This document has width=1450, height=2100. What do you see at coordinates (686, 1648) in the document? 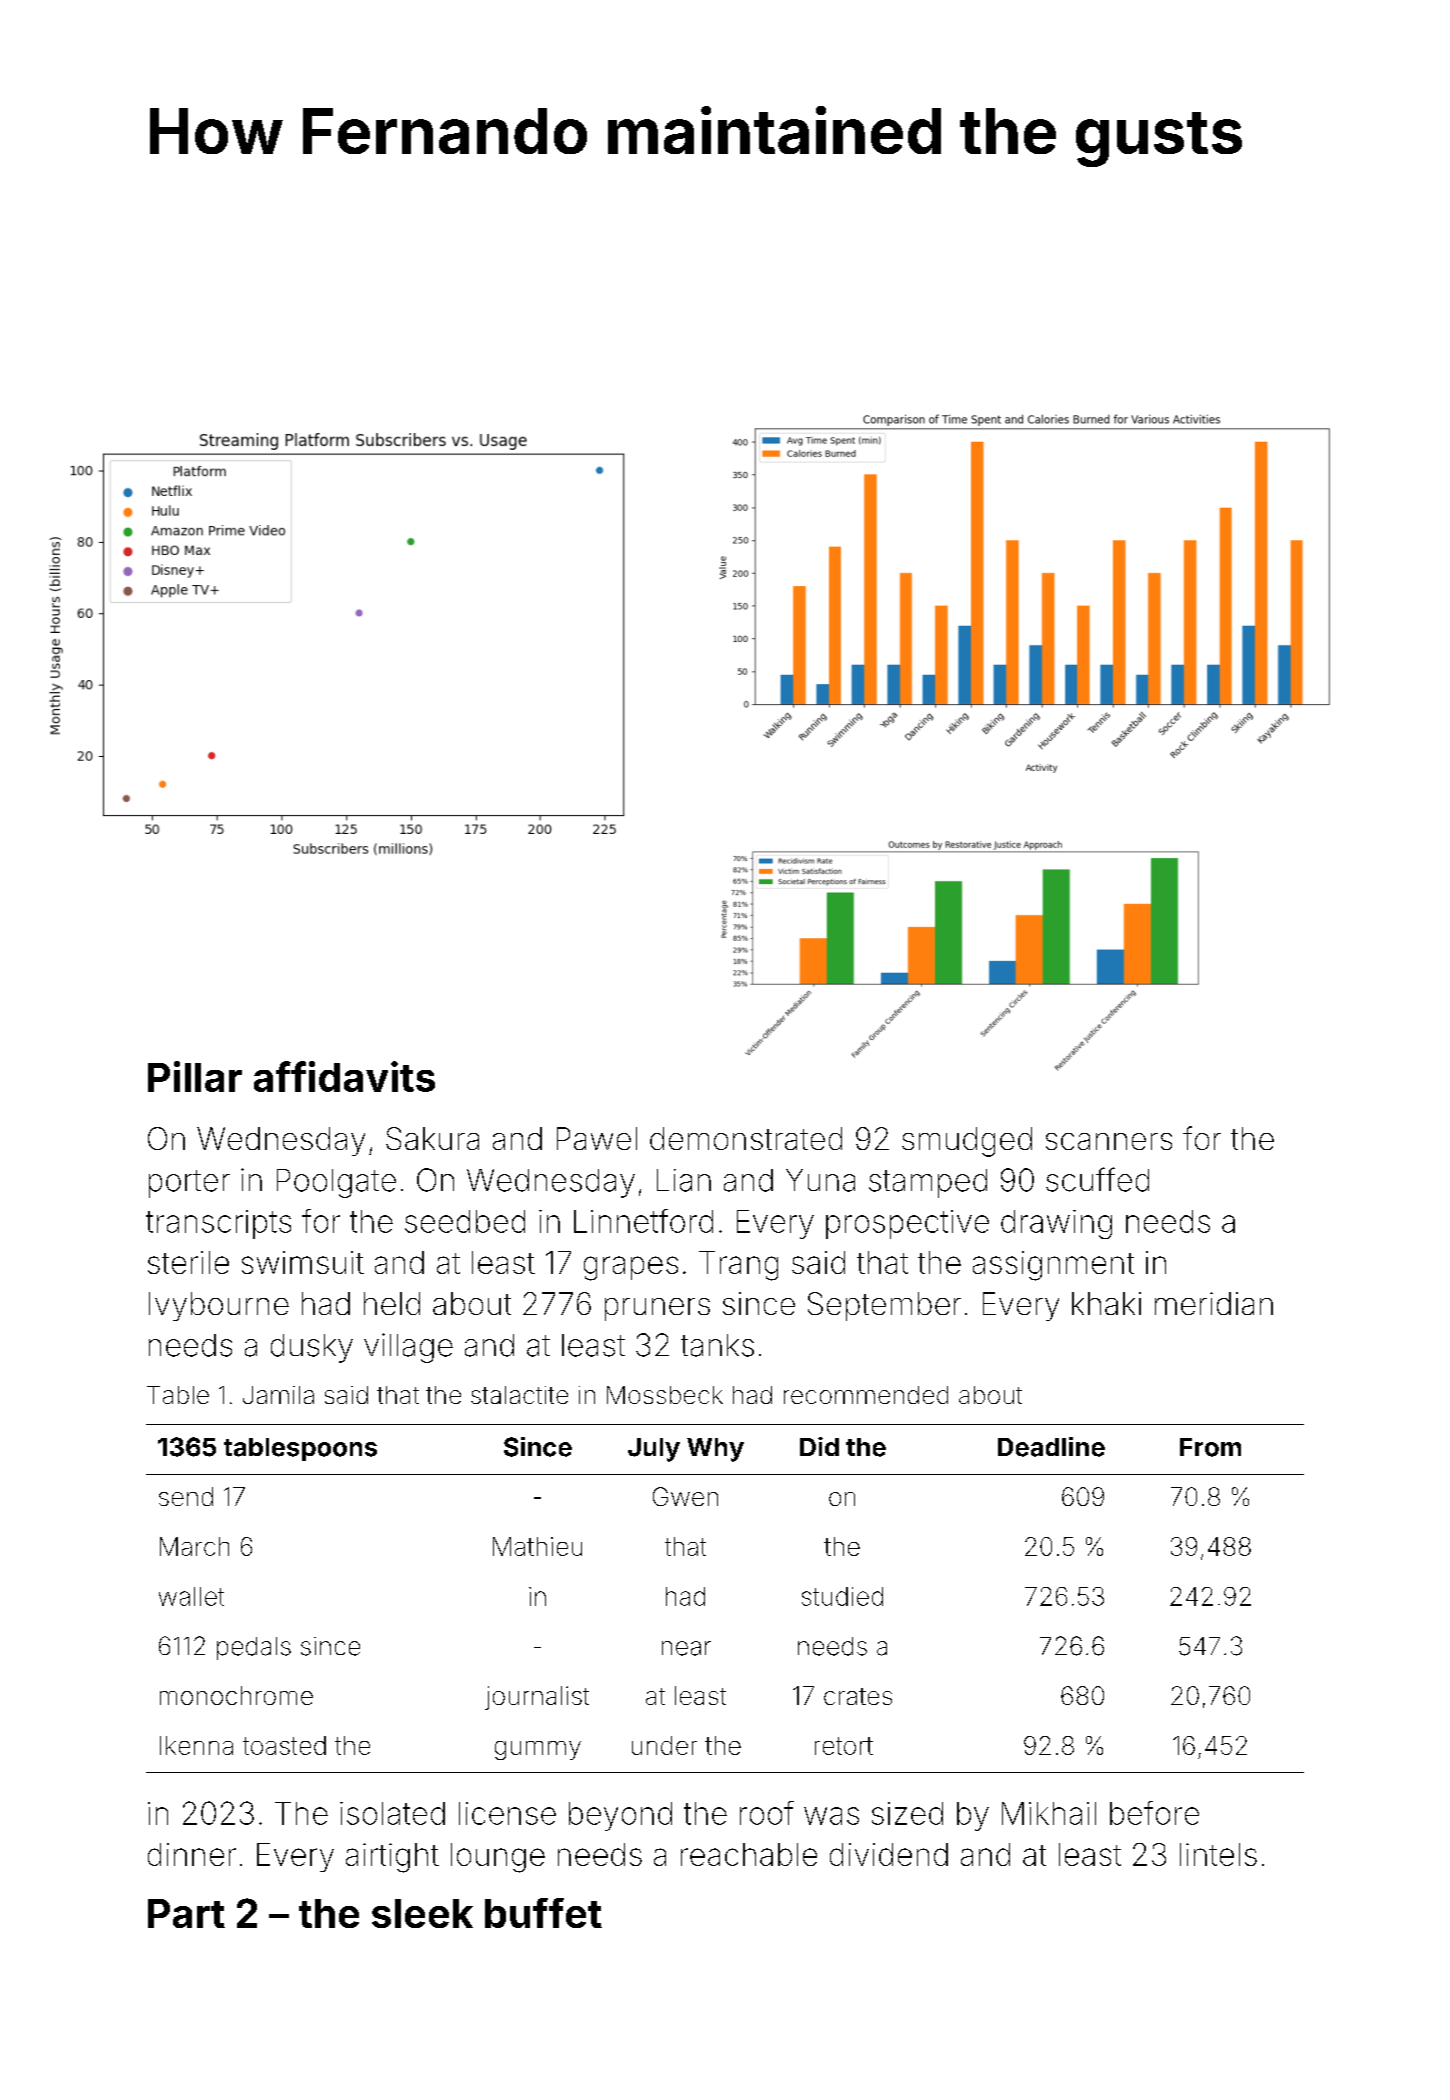
I see `near` at bounding box center [686, 1648].
